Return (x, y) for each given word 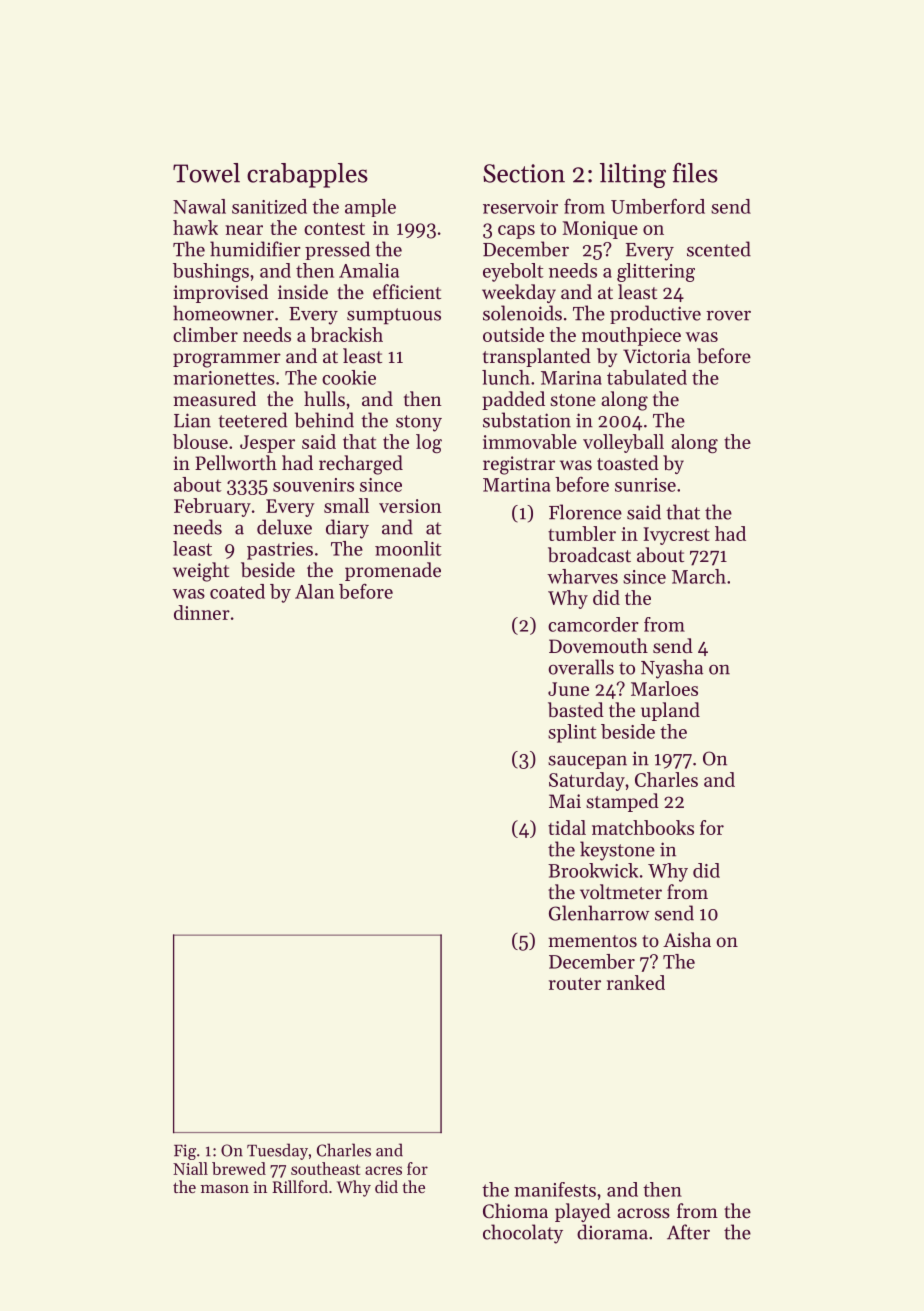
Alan (314, 591)
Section (524, 173)
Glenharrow (599, 913)
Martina (516, 485)
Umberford (658, 206)
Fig (185, 1152)
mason (225, 1189)
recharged (361, 465)
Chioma (515, 1210)
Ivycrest (677, 536)
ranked (636, 982)
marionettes (224, 378)
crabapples (307, 175)
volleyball (623, 443)
